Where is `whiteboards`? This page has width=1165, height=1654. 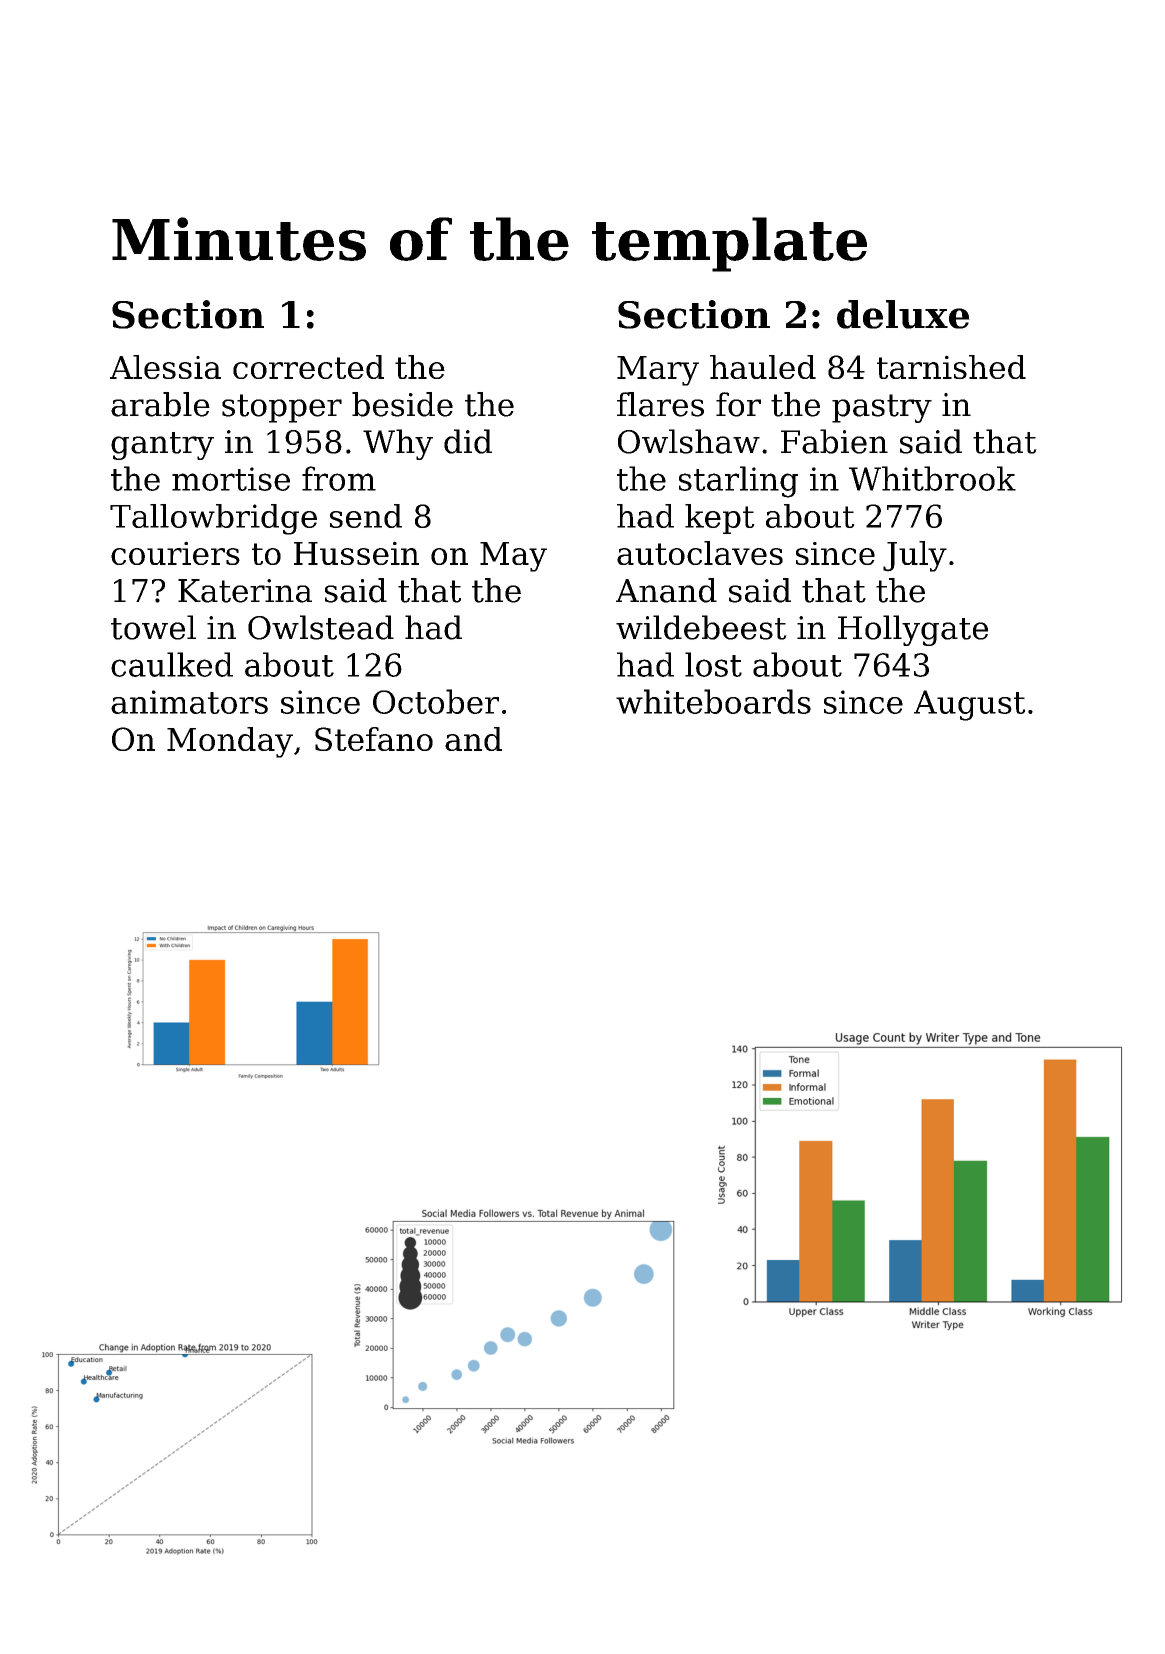 whiteboards is located at coordinates (713, 701).
